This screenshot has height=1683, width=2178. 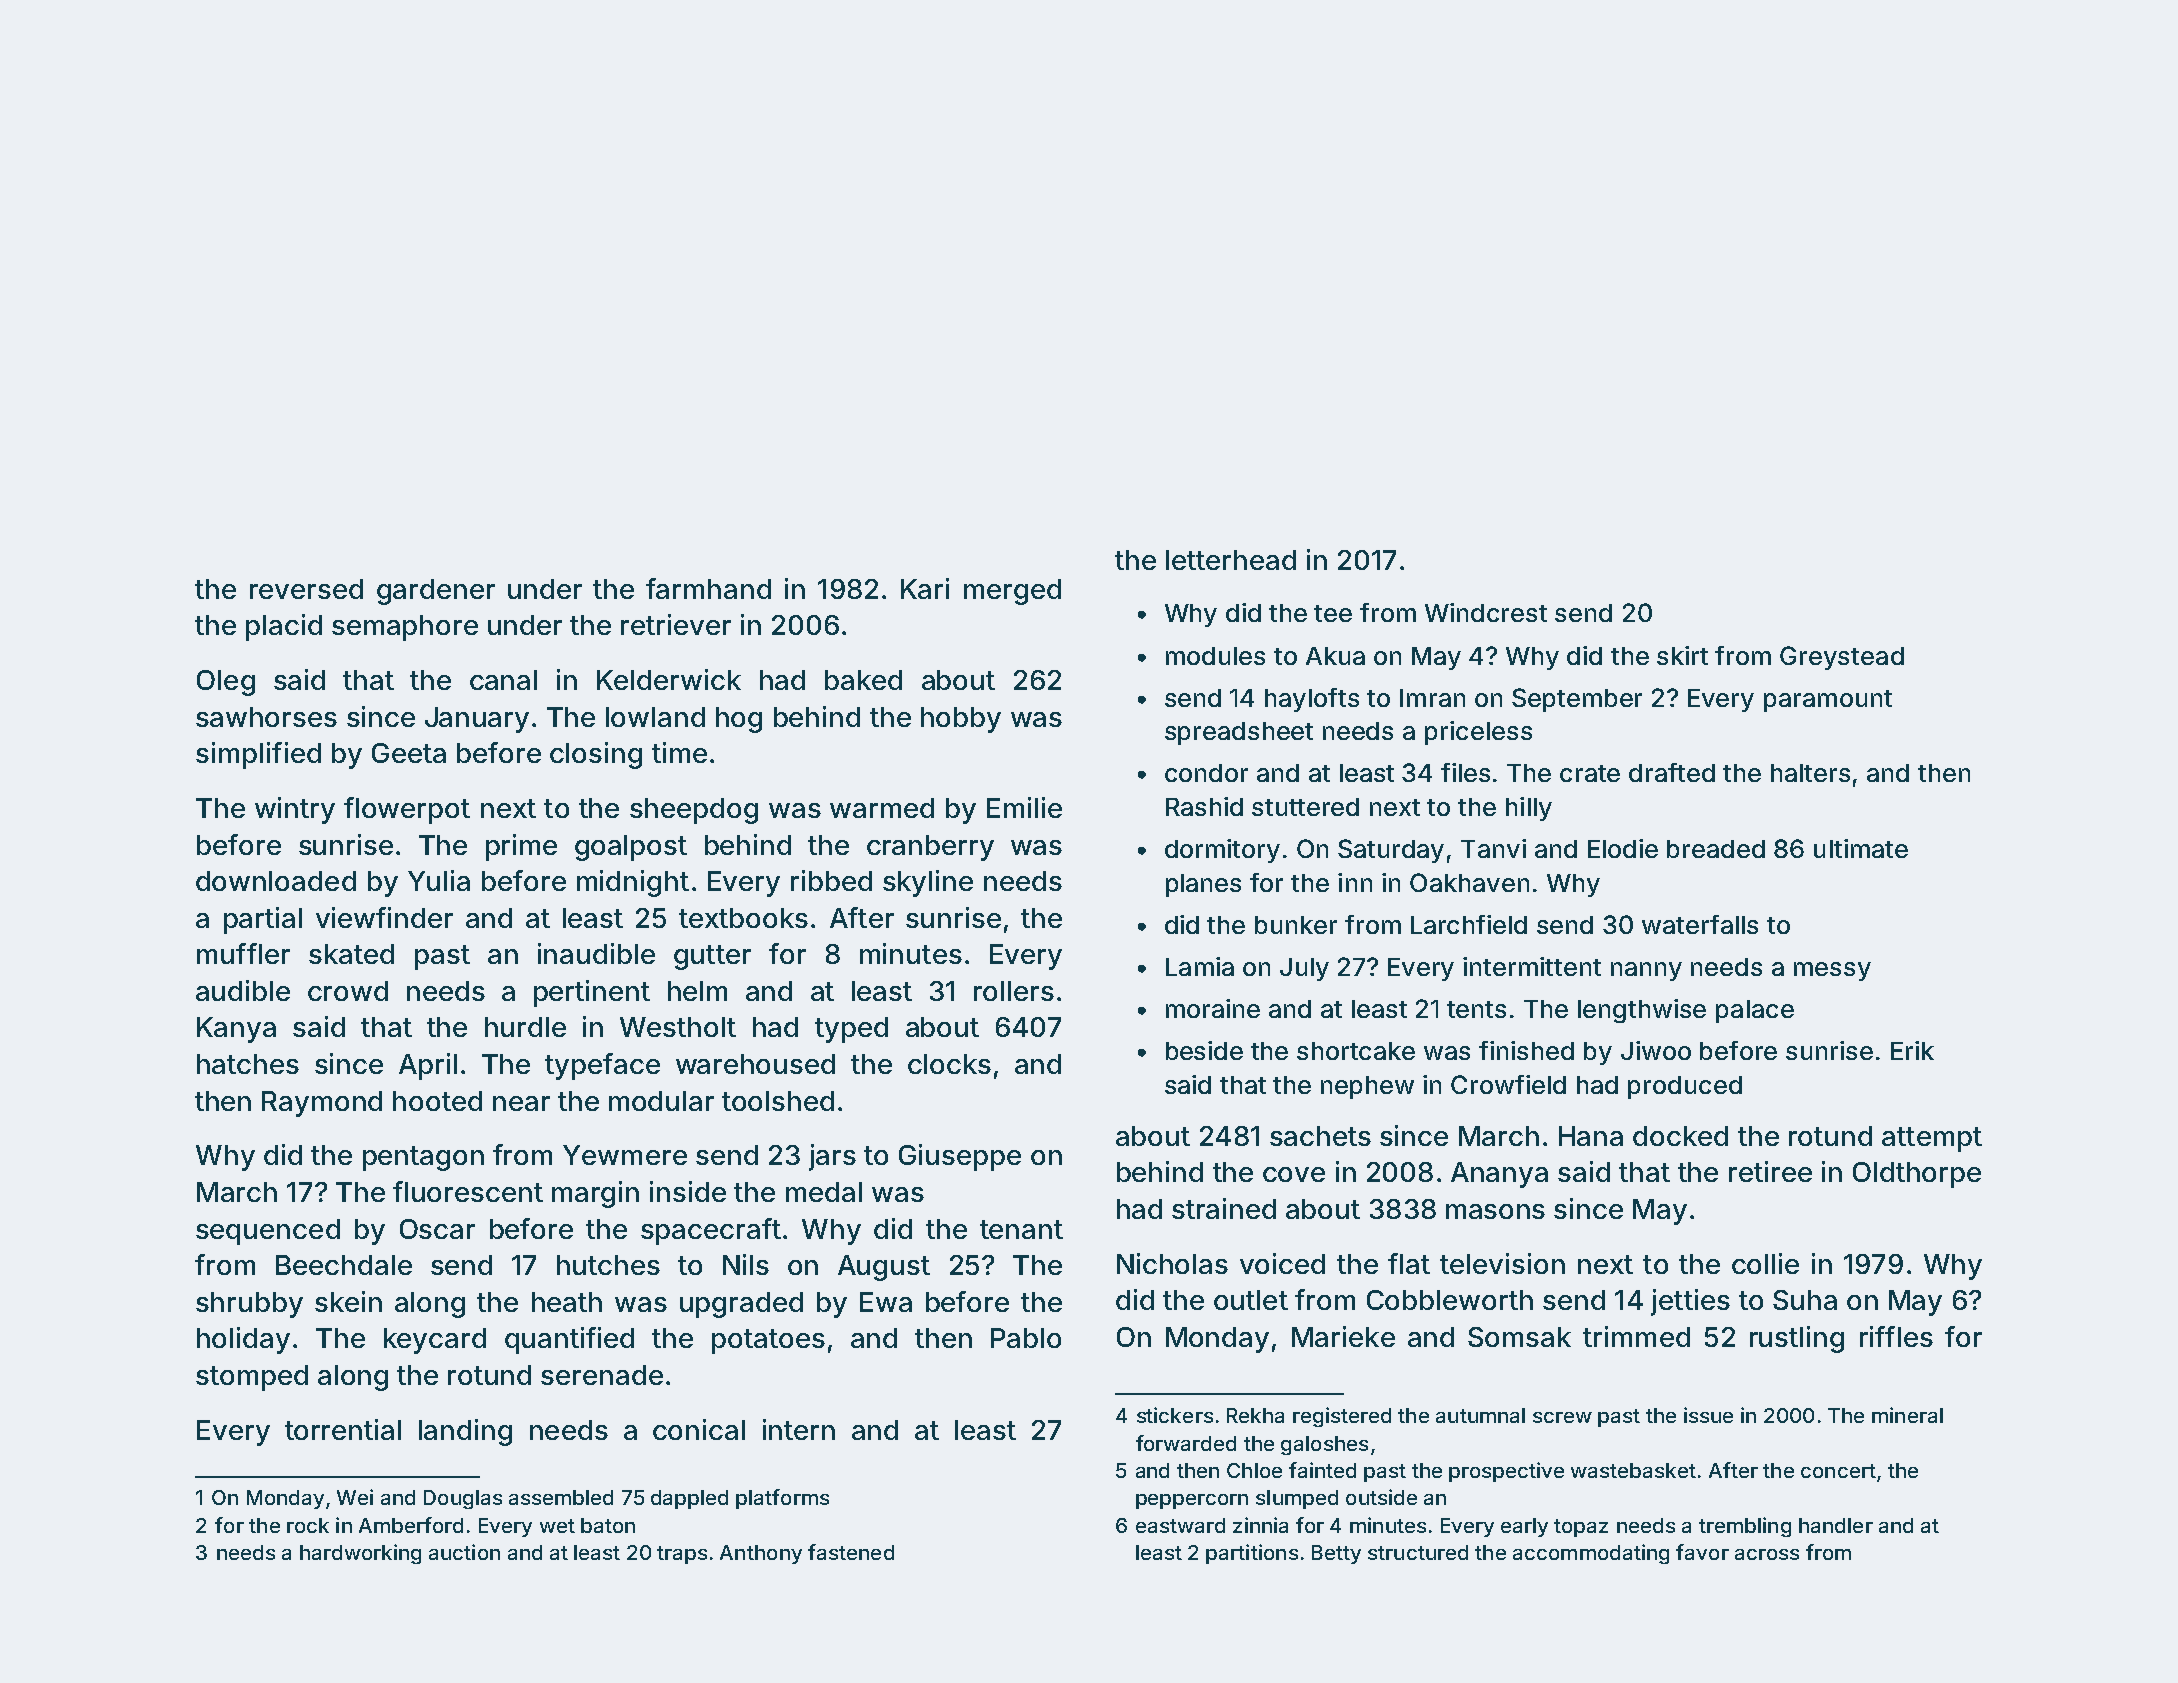 What do you see at coordinates (1770, 1171) in the screenshot?
I see `retiree` at bounding box center [1770, 1171].
